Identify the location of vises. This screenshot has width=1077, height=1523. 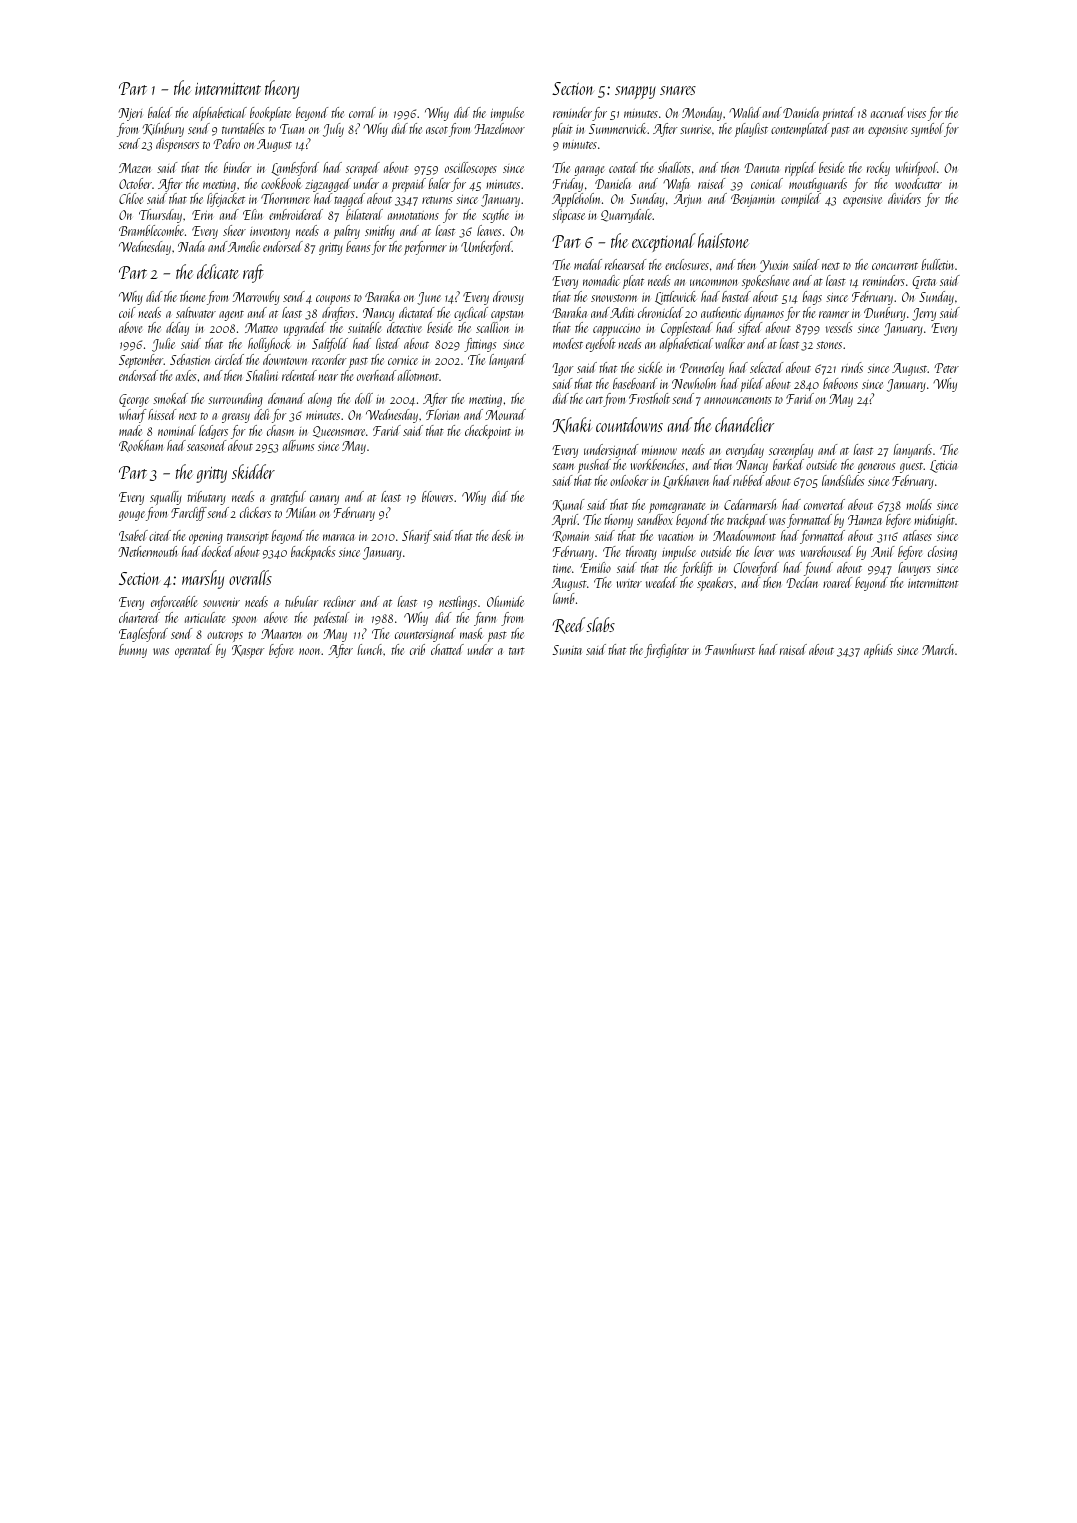
(917, 113).
